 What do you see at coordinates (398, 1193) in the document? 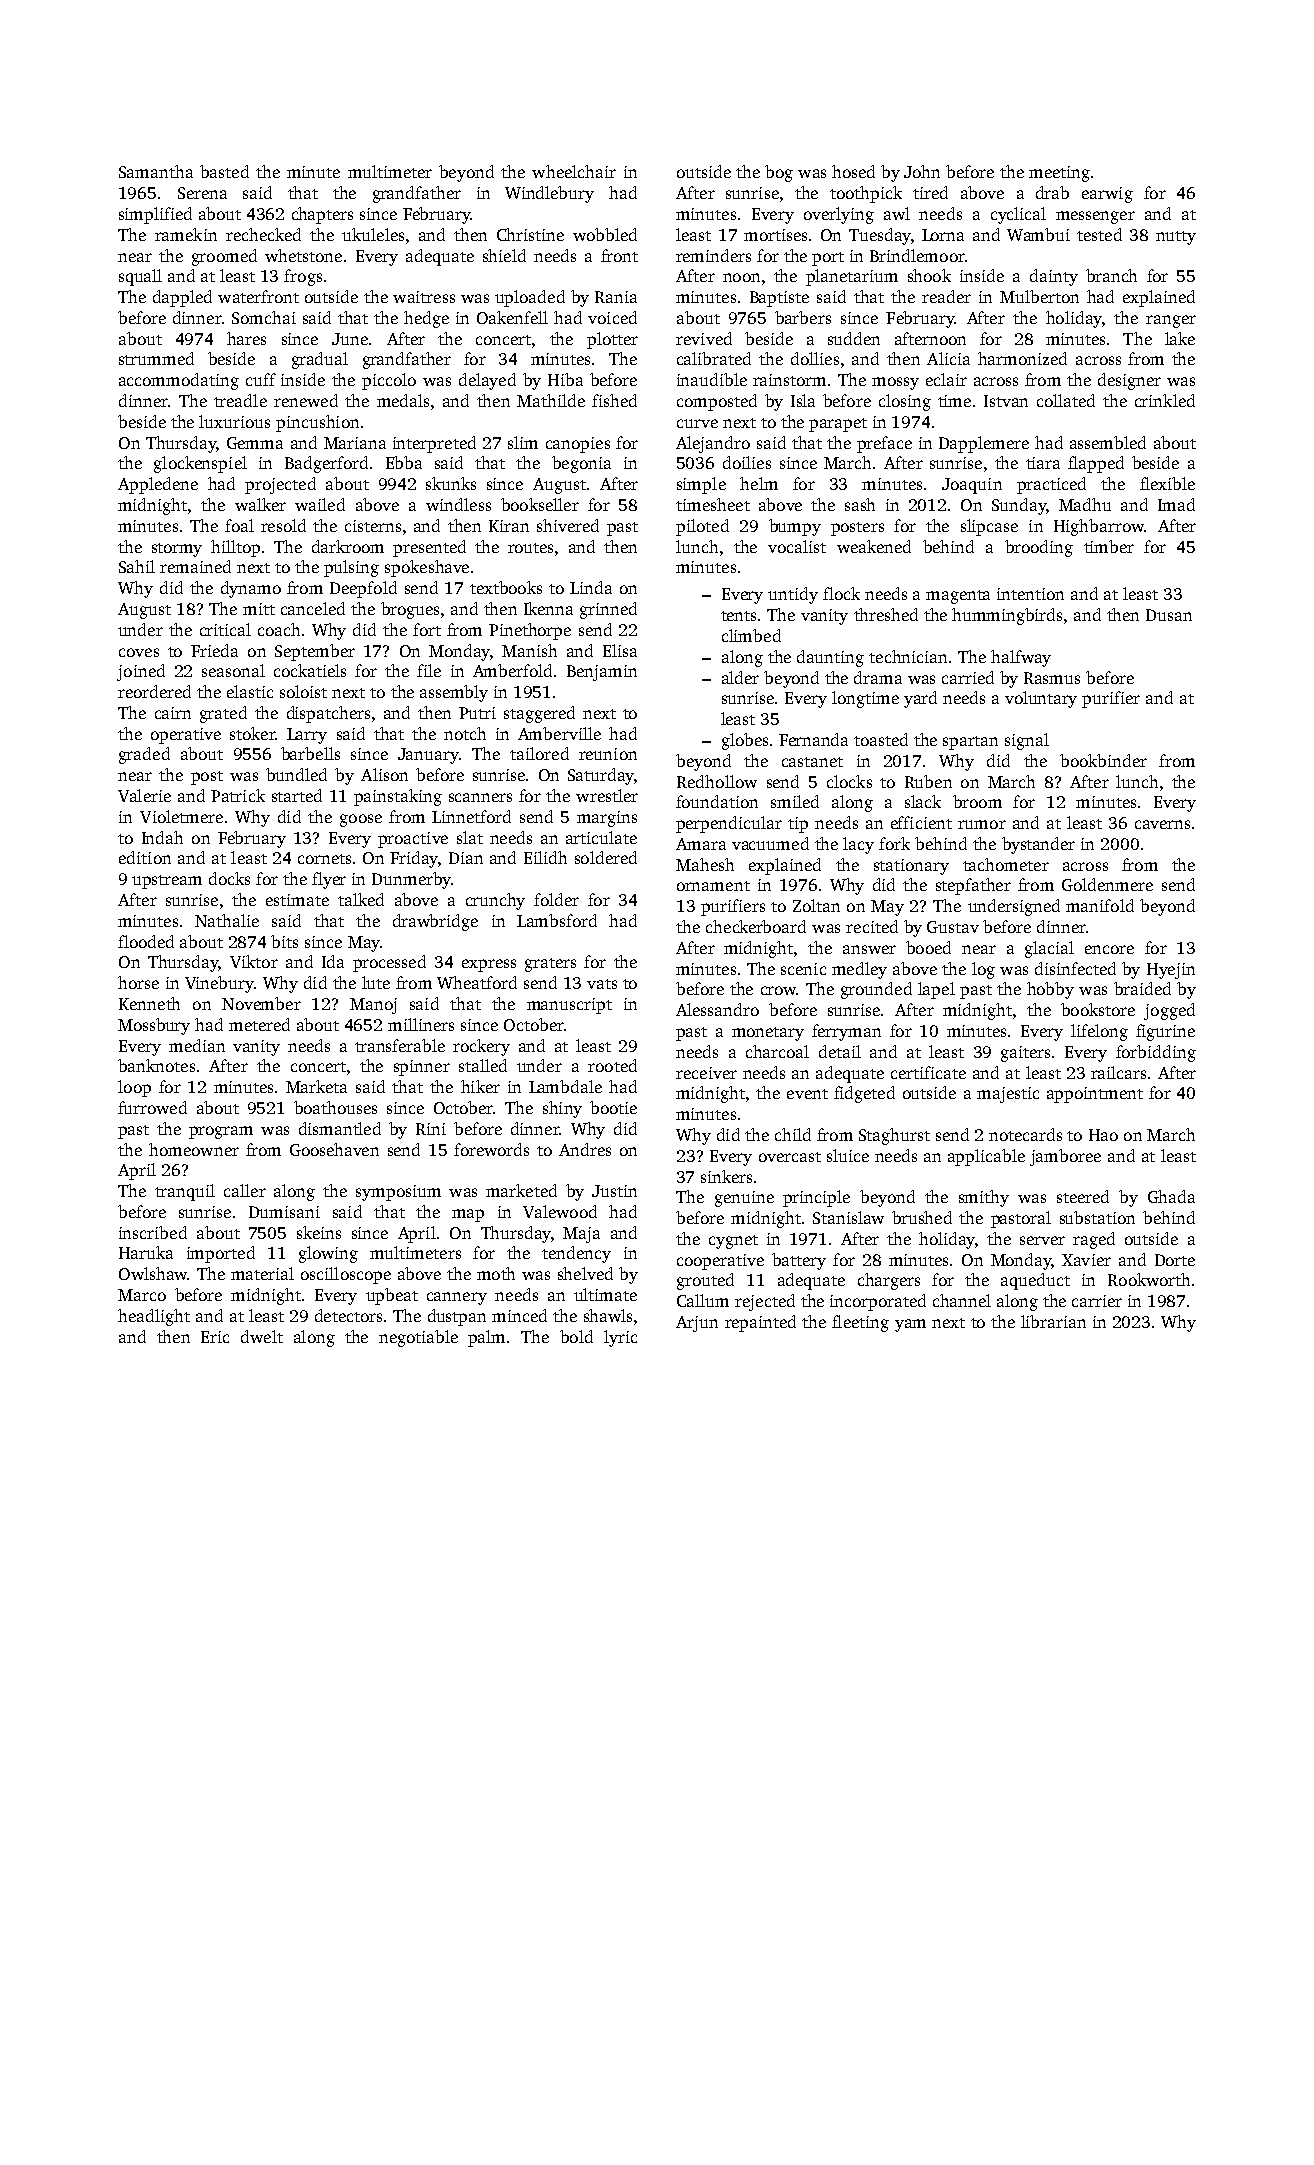
I see `symposium` at bounding box center [398, 1193].
